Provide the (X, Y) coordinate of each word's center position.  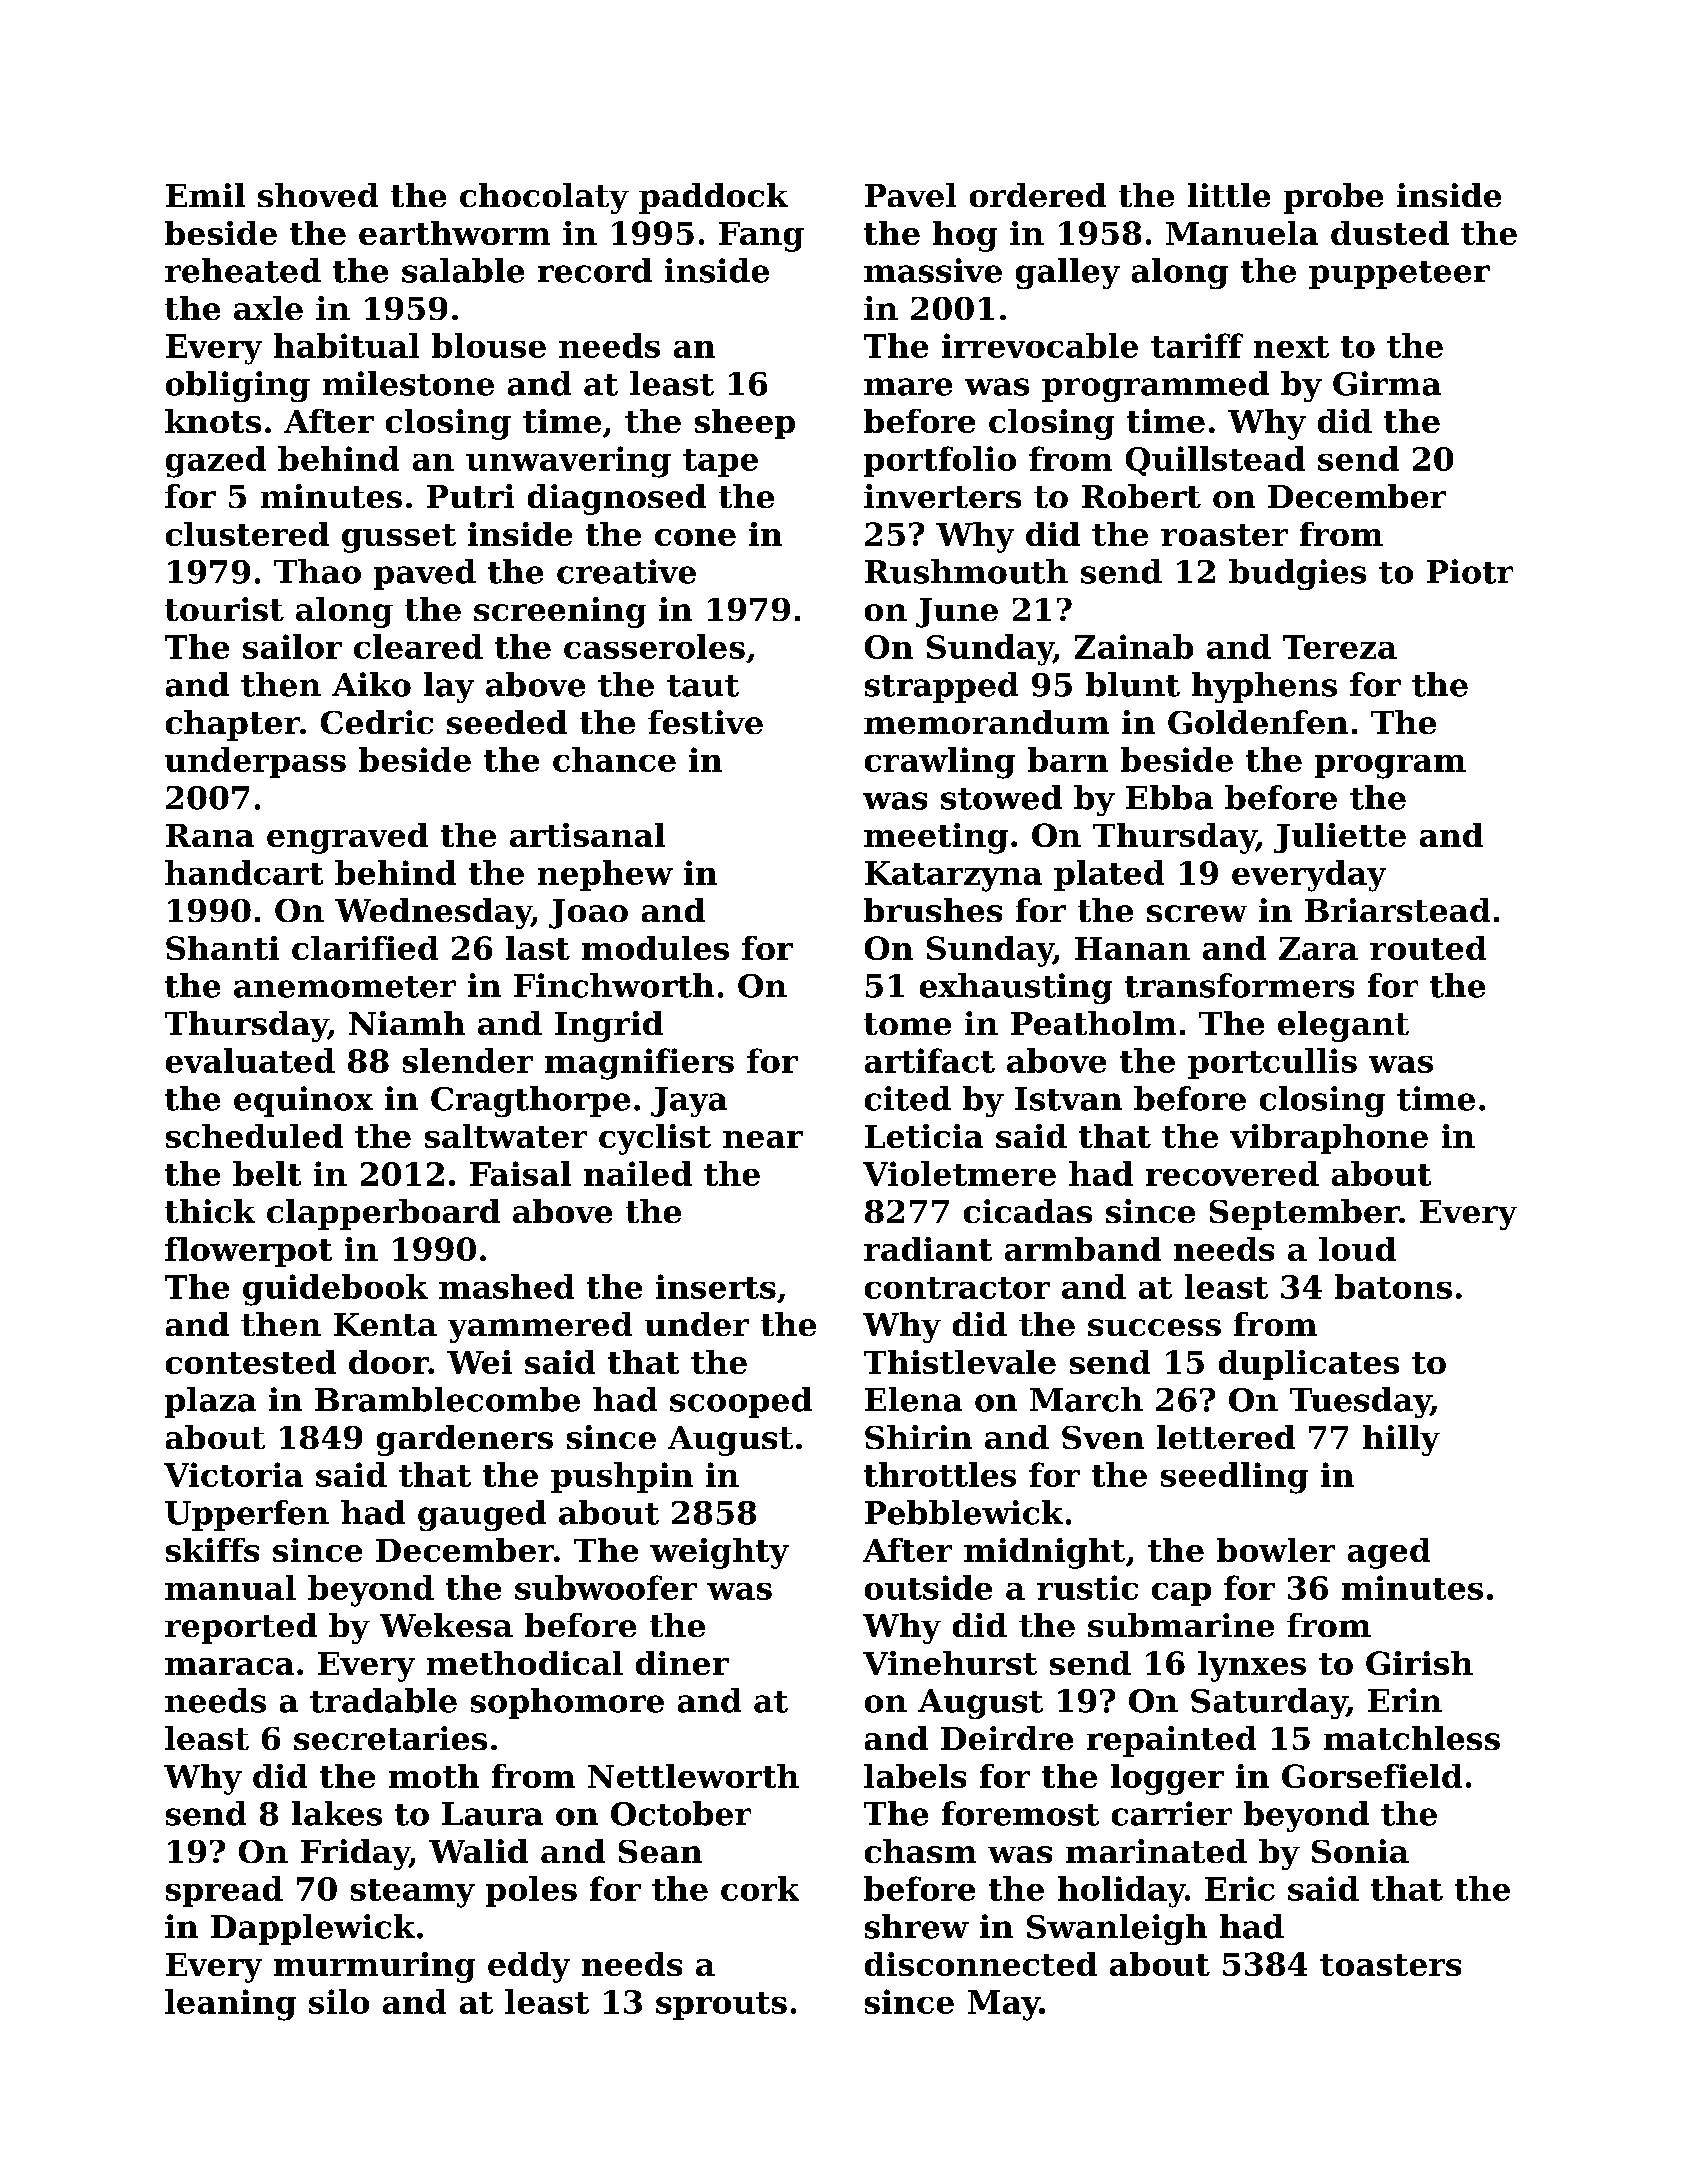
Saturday (1269, 1703)
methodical (525, 1663)
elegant (1343, 1026)
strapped (941, 687)
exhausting (1016, 988)
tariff (1197, 345)
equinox (303, 1101)
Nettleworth (693, 1776)
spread (224, 1891)
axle (268, 308)
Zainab (1134, 646)
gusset (399, 538)
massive (933, 270)
